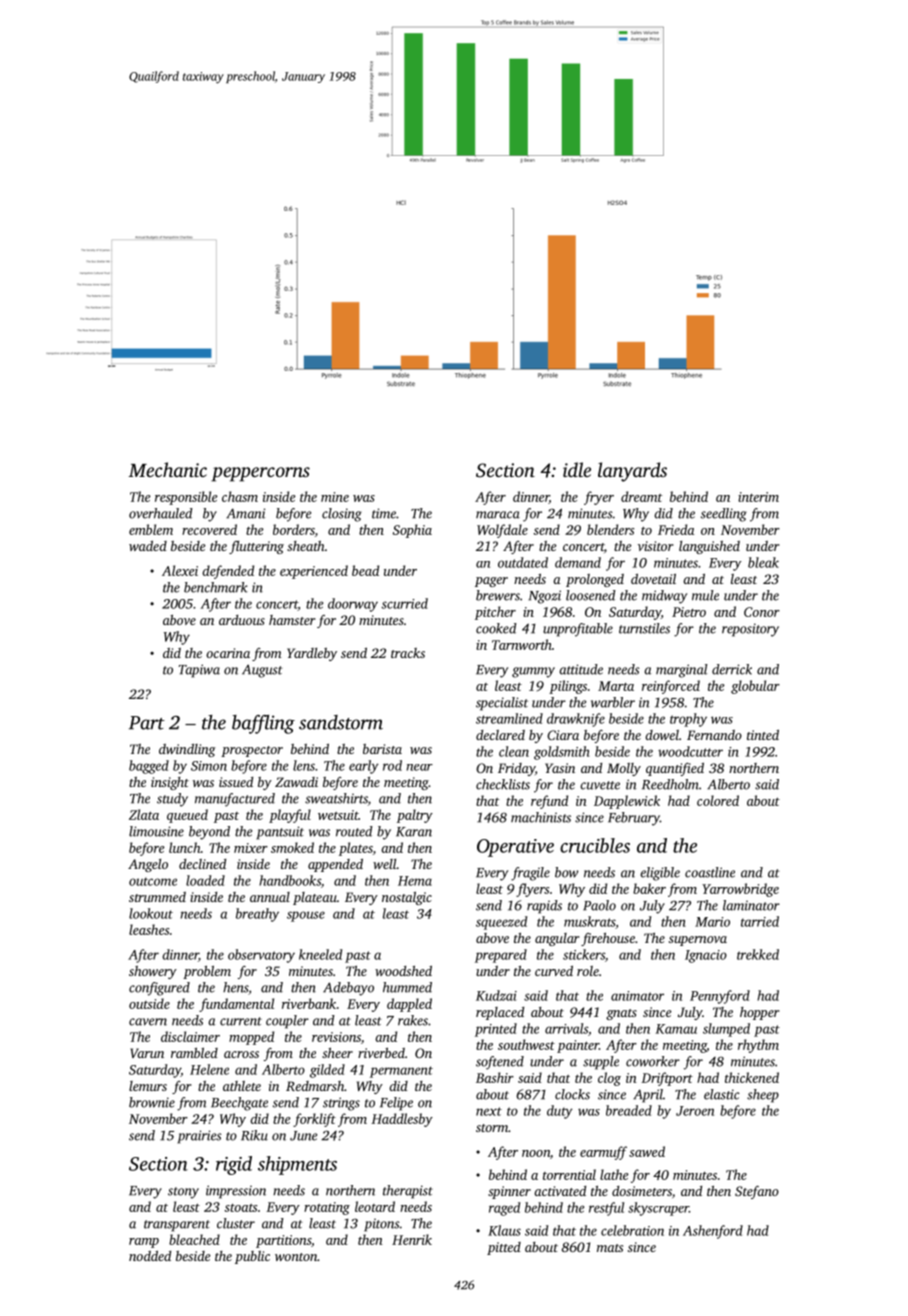 This screenshot has height=1316, width=908. I want to click on nodded, so click(150, 1256).
